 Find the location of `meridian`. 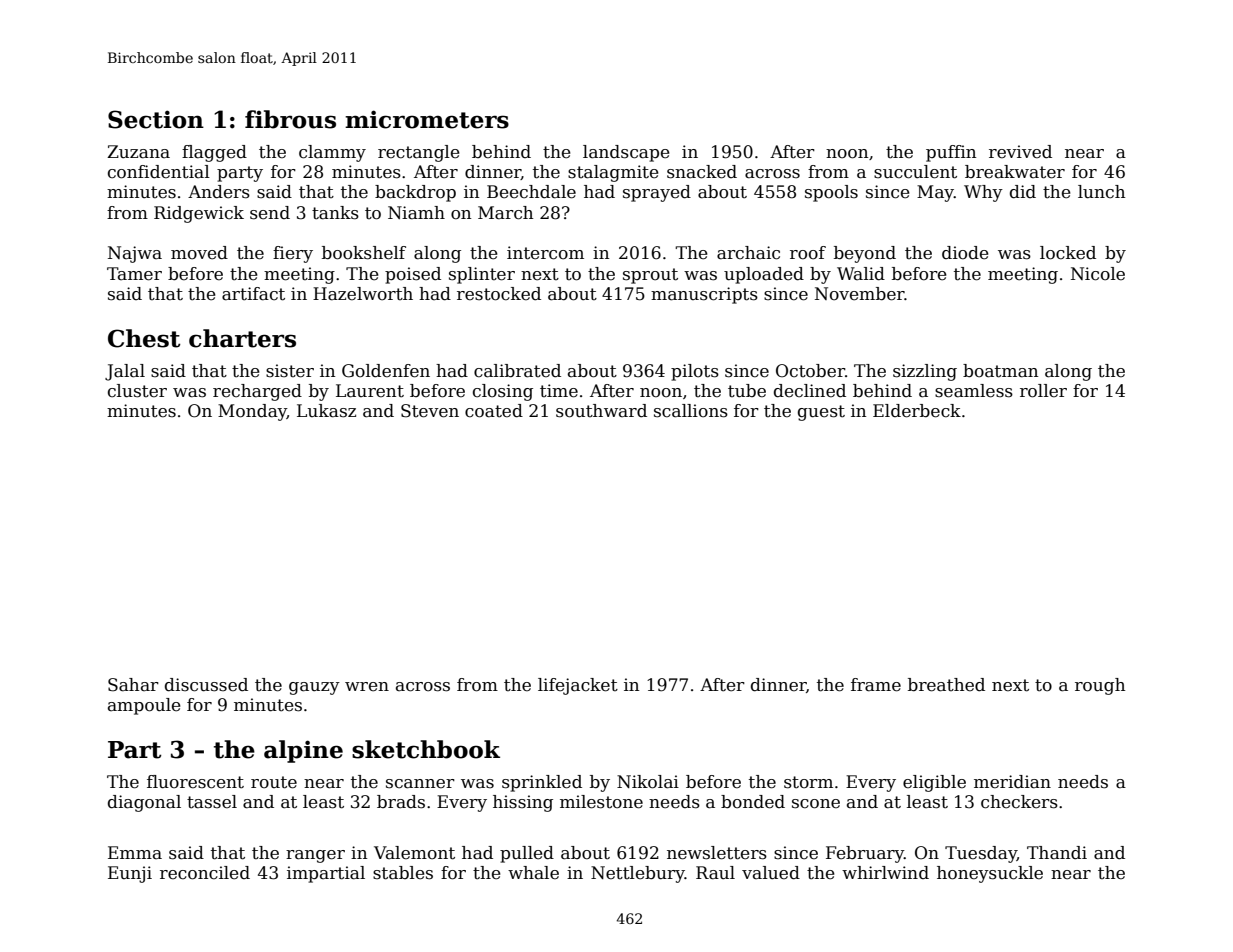

meridian is located at coordinates (1012, 782).
